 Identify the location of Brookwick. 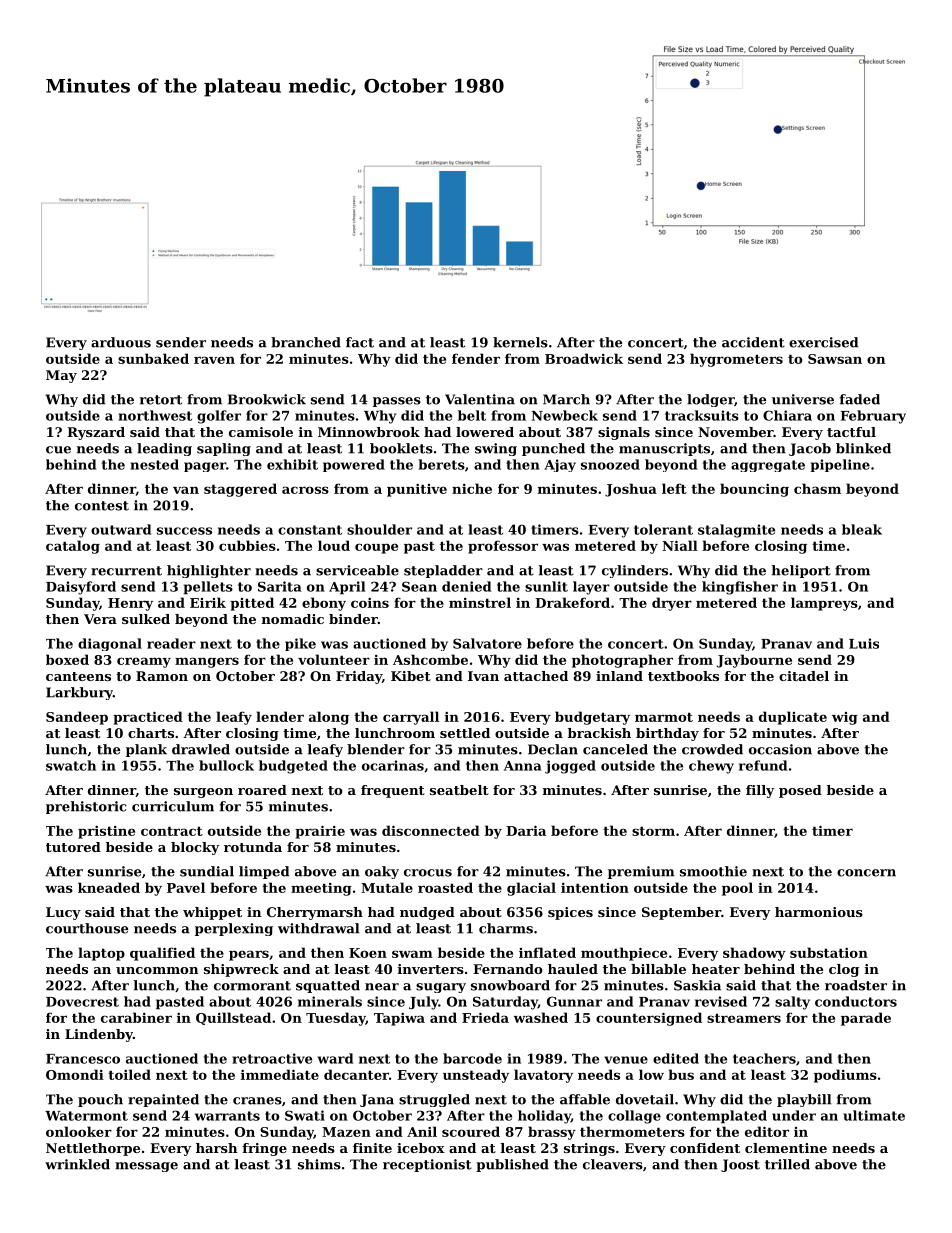
(267, 399).
